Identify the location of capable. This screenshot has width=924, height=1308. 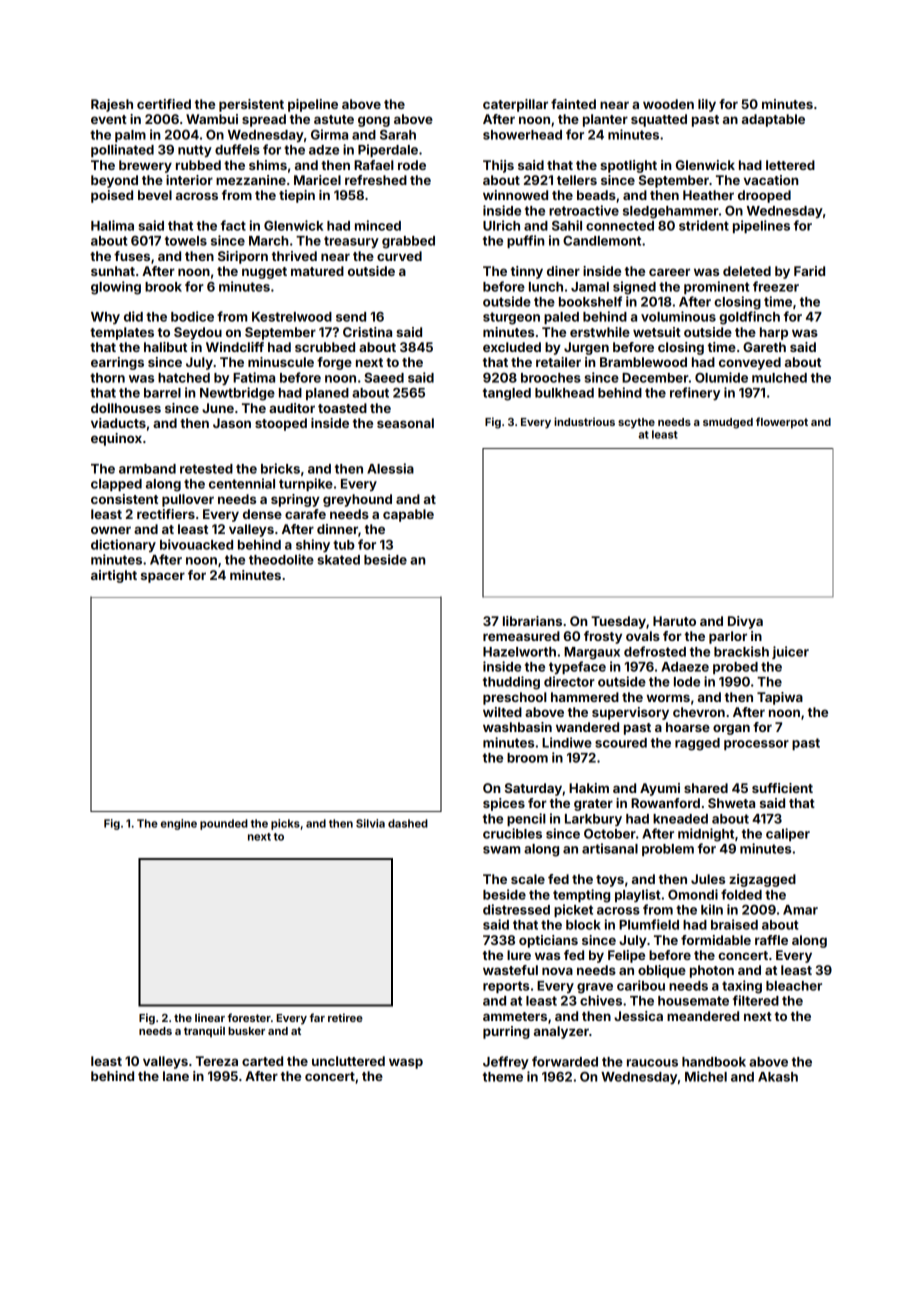
(408, 515).
